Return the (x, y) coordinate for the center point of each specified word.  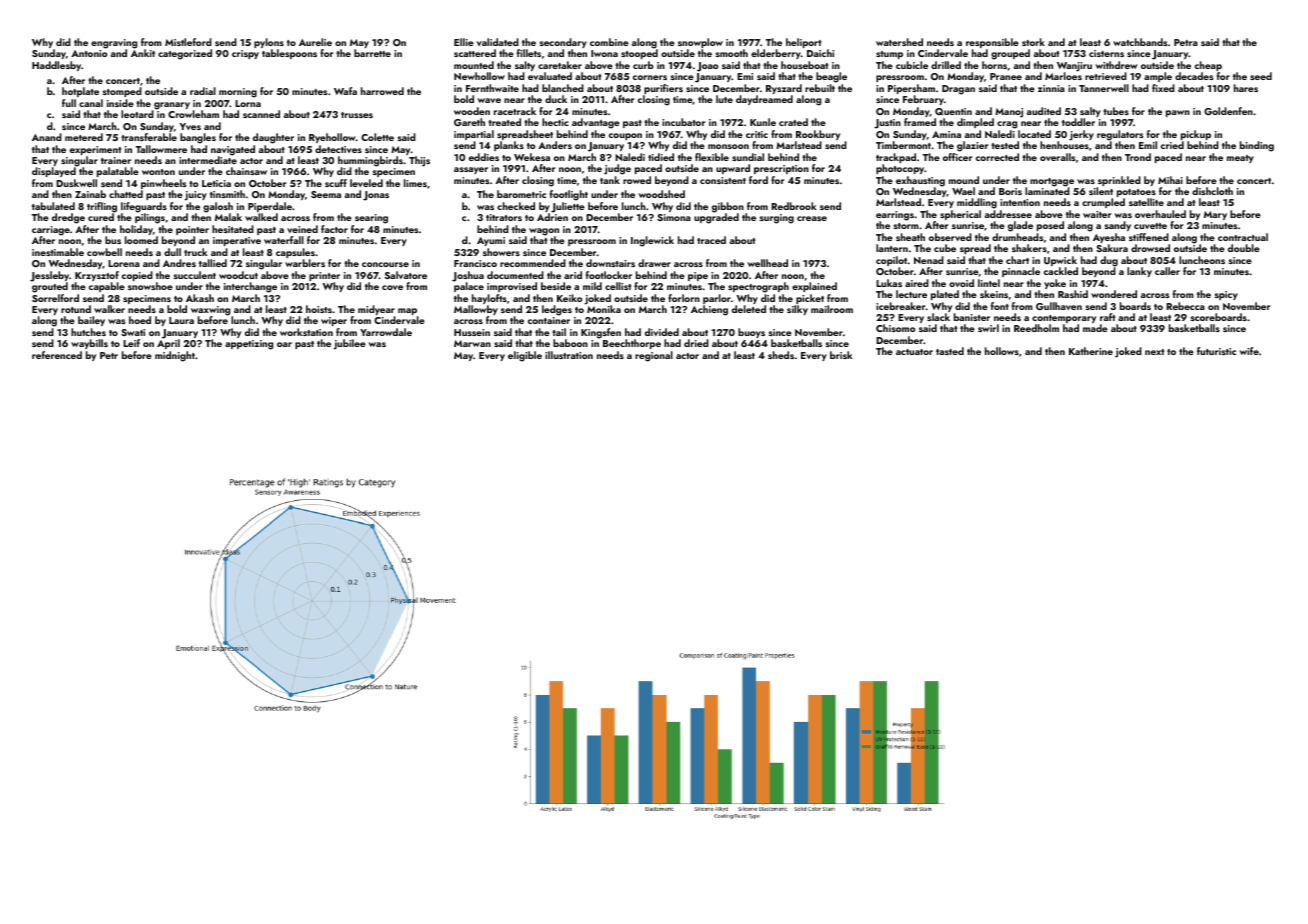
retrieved (1106, 76)
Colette (377, 137)
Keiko (569, 298)
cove (392, 287)
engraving (114, 44)
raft (1107, 317)
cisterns (1106, 53)
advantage (596, 123)
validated (498, 42)
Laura (181, 320)
